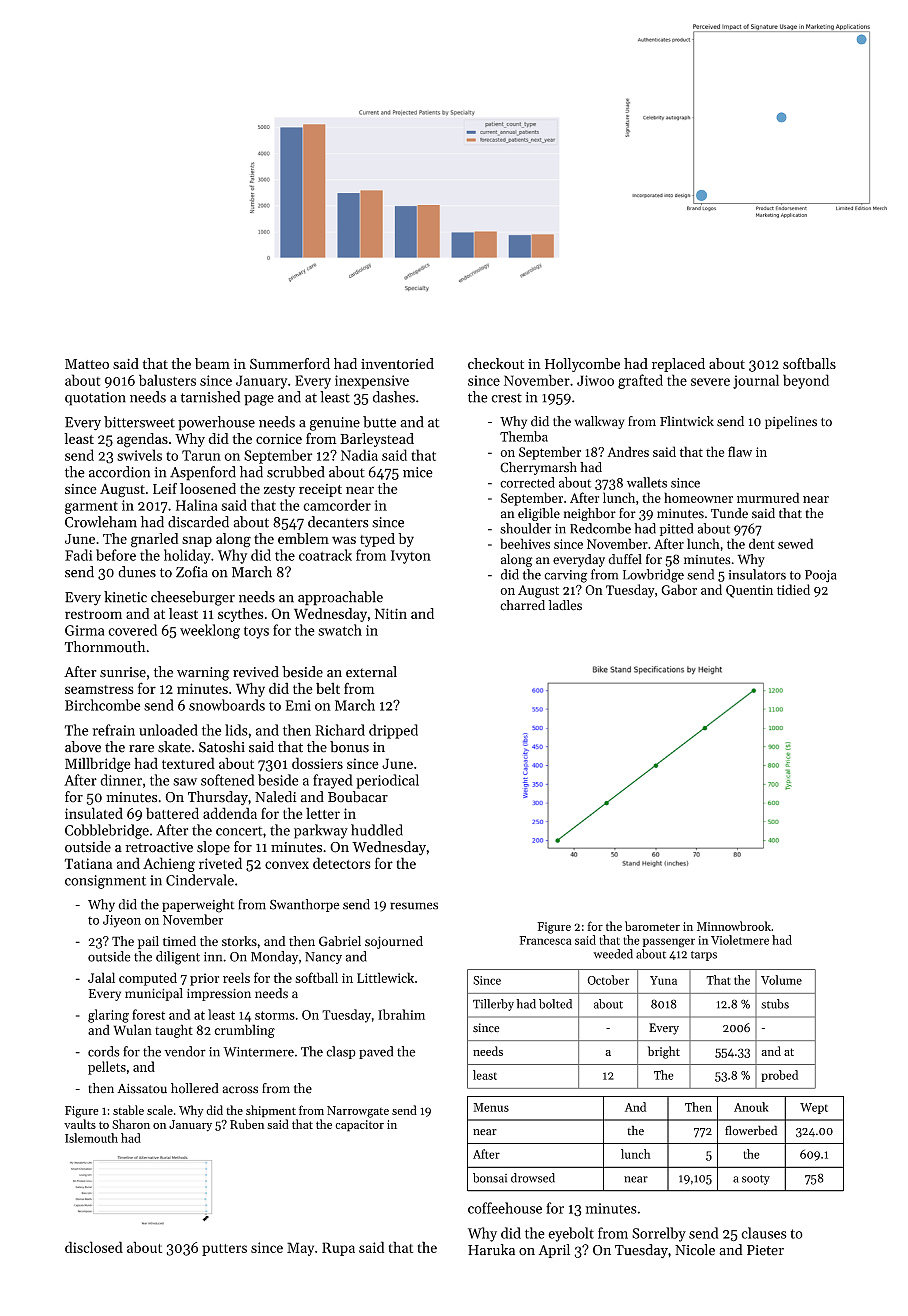 This document has height=1316, width=908. I want to click on Nitin, so click(391, 613).
